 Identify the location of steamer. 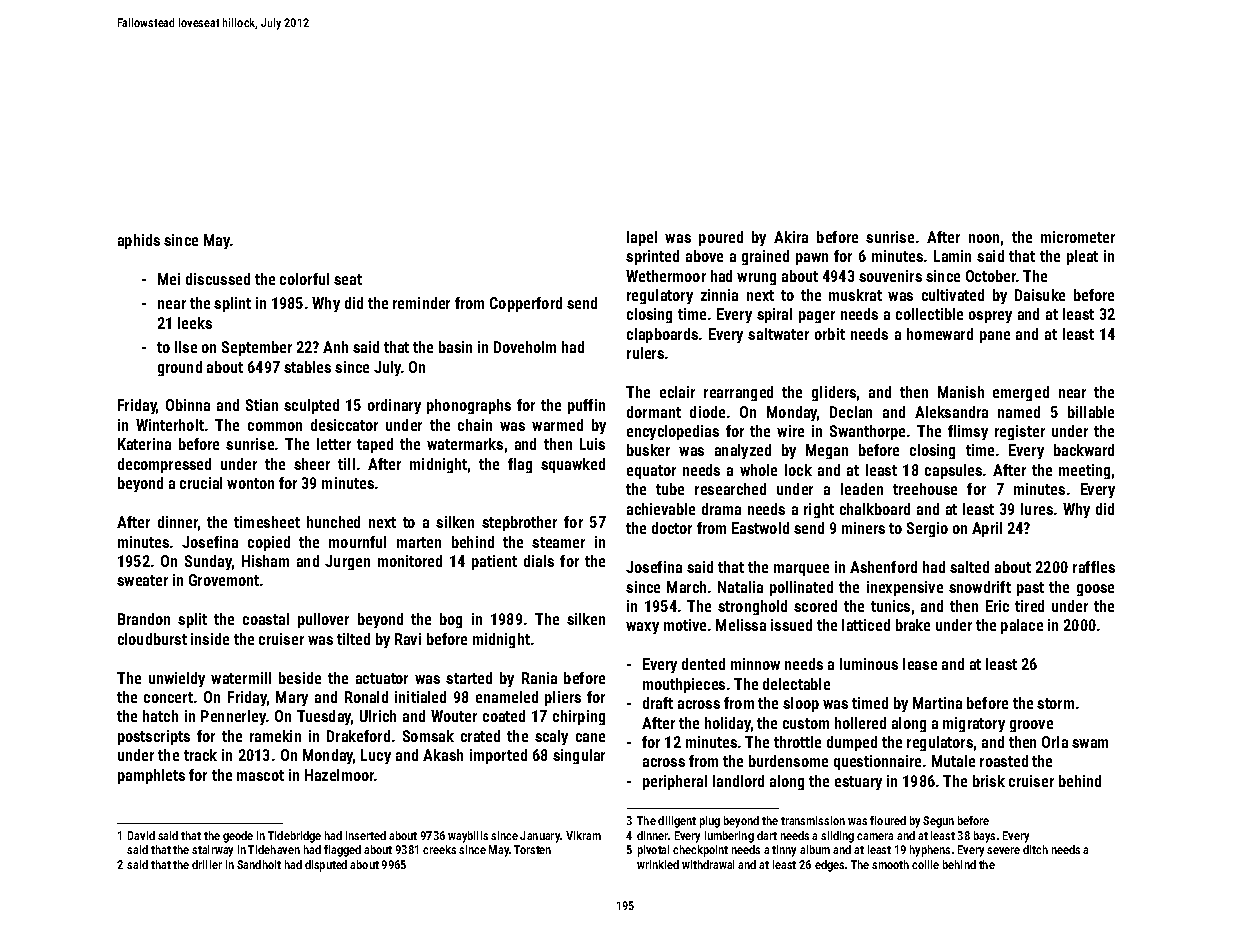
(558, 542).
